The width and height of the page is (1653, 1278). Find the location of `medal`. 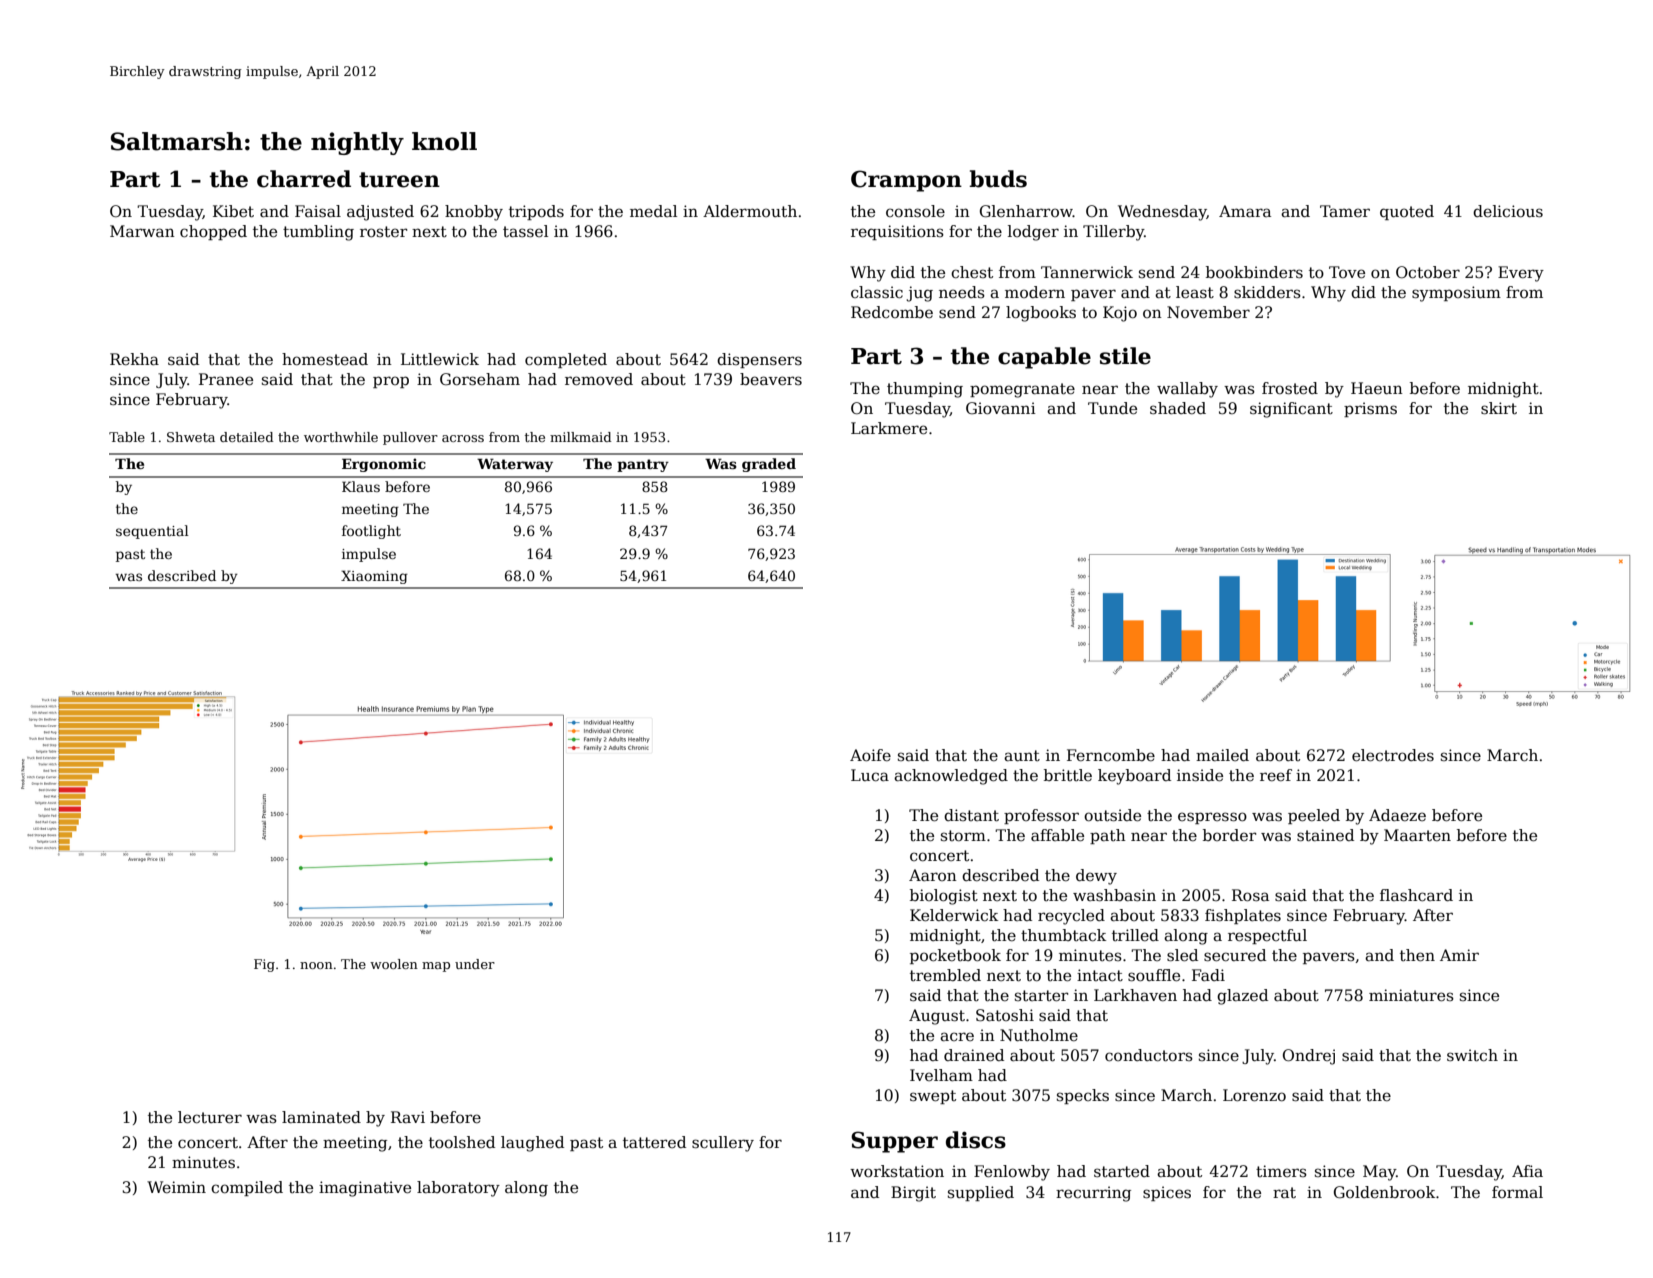

medal is located at coordinates (653, 211).
